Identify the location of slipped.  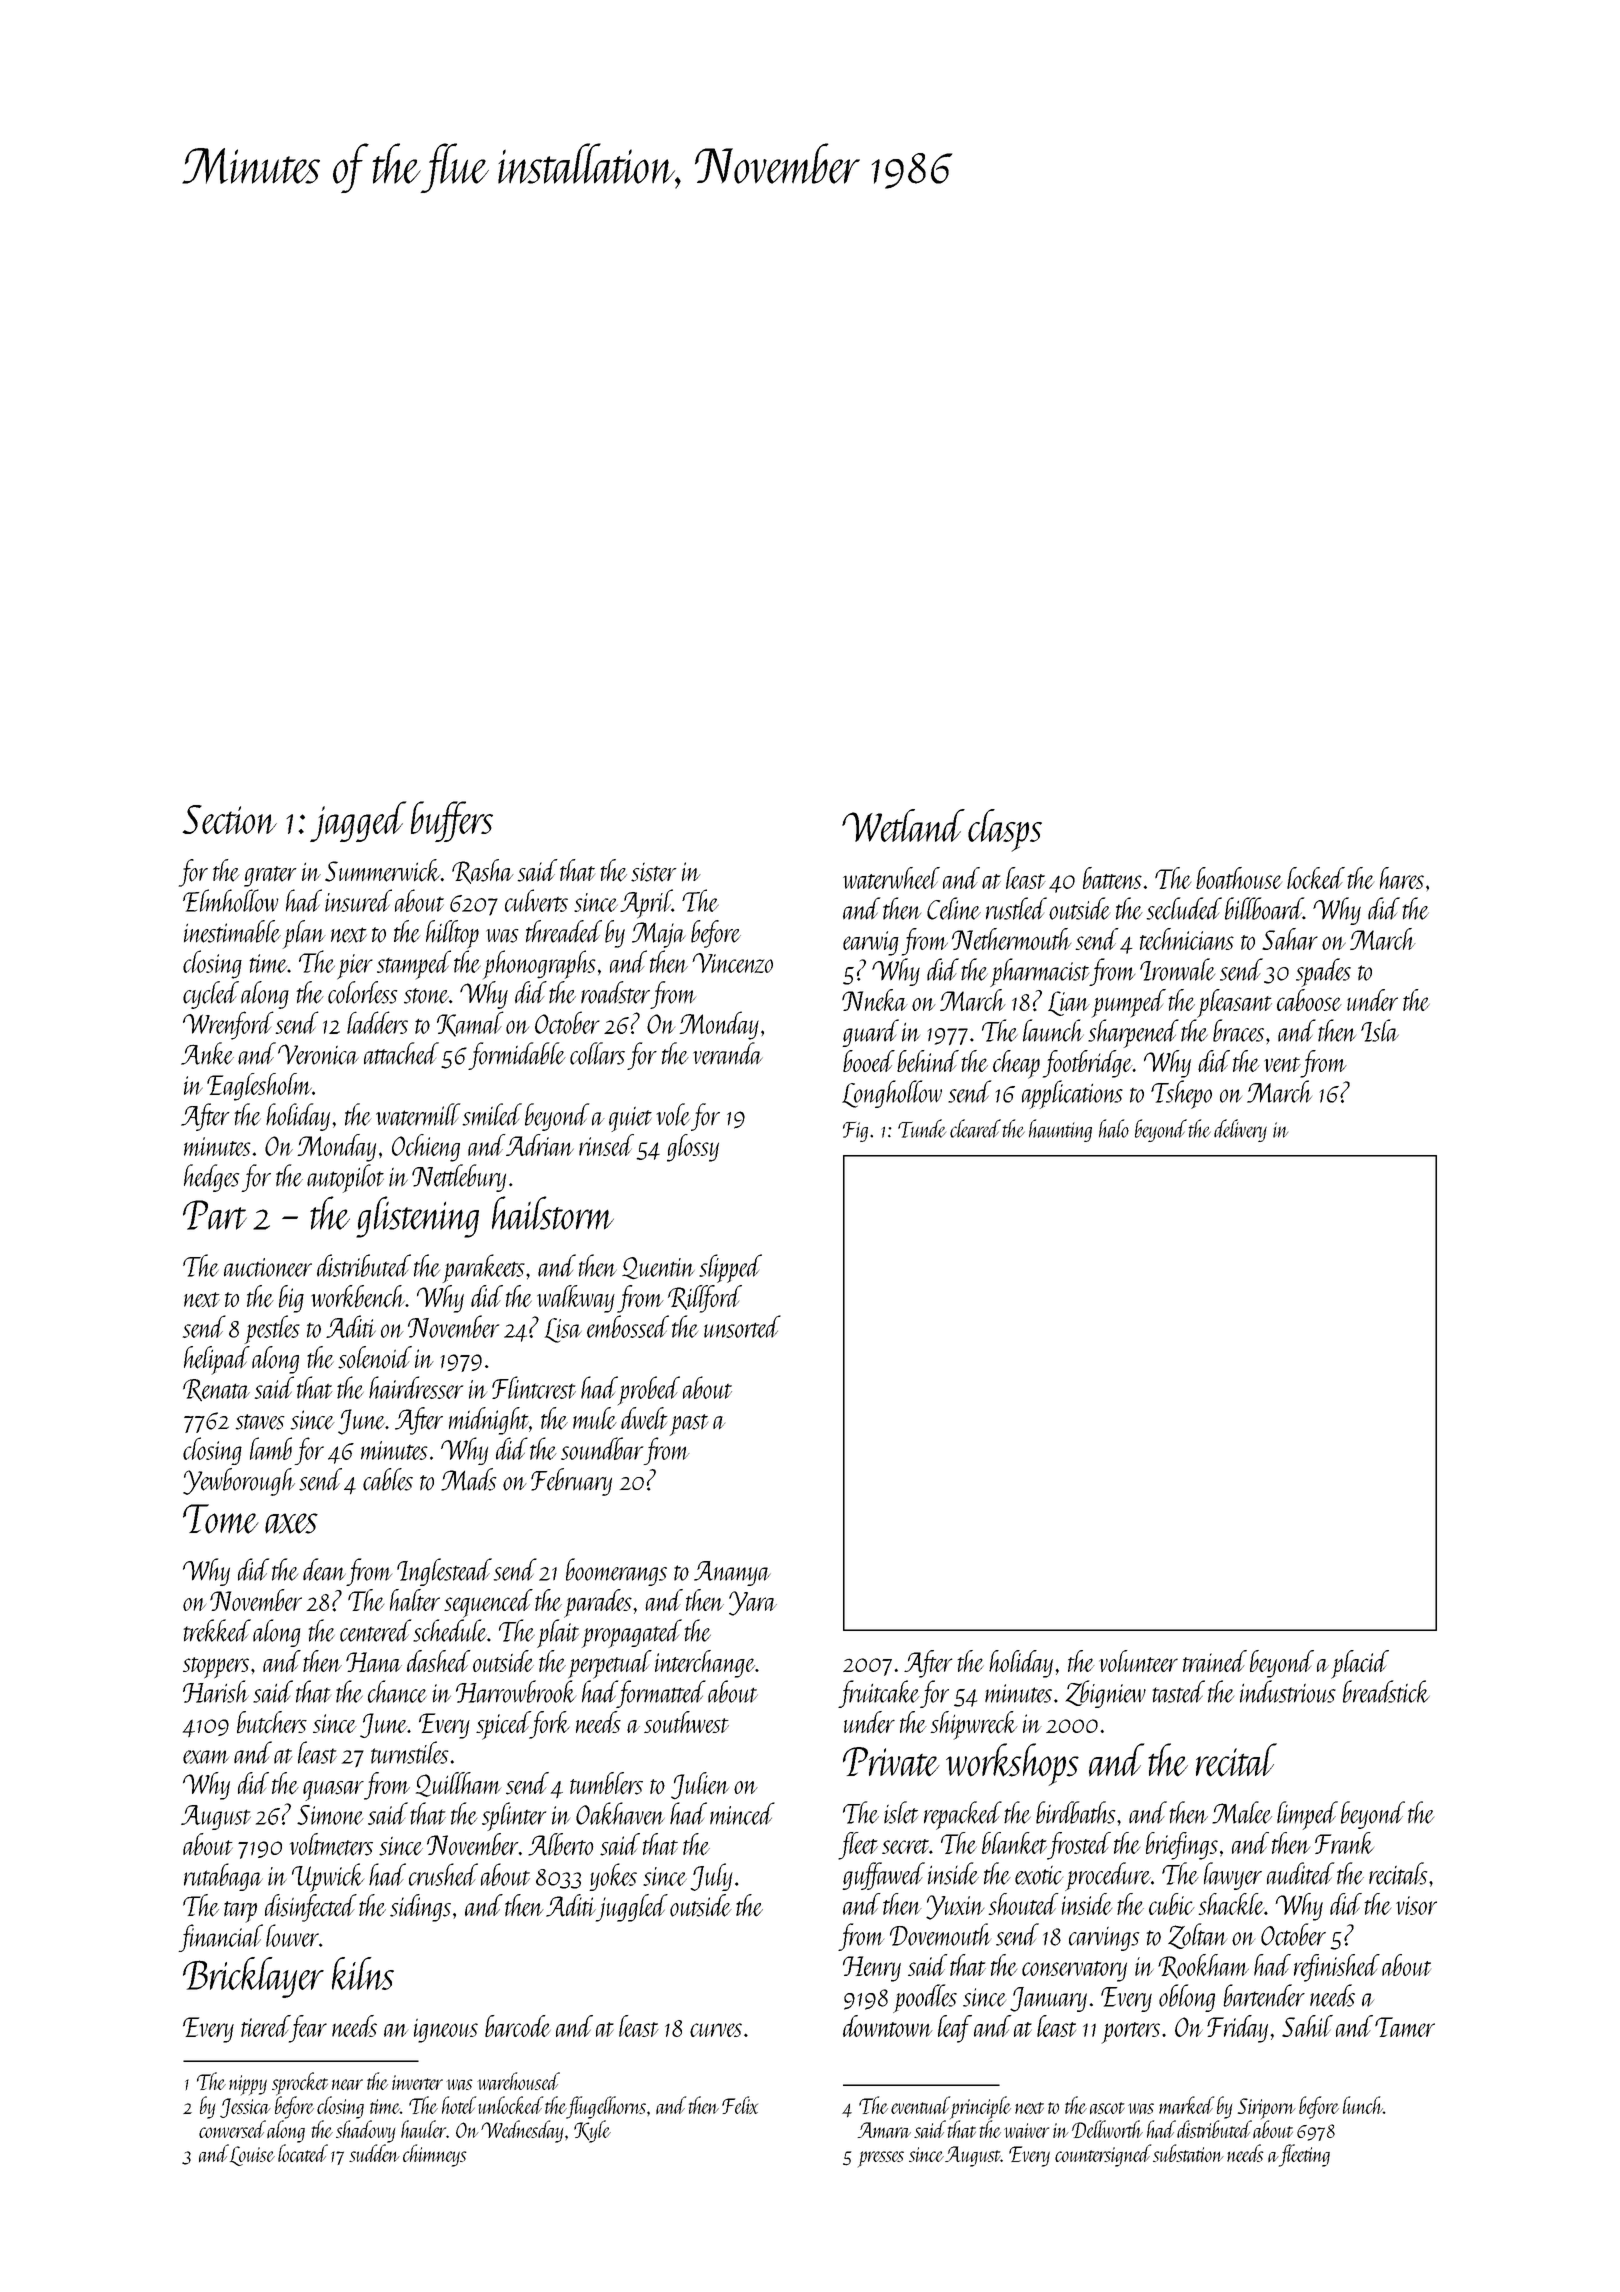
(730, 1268).
